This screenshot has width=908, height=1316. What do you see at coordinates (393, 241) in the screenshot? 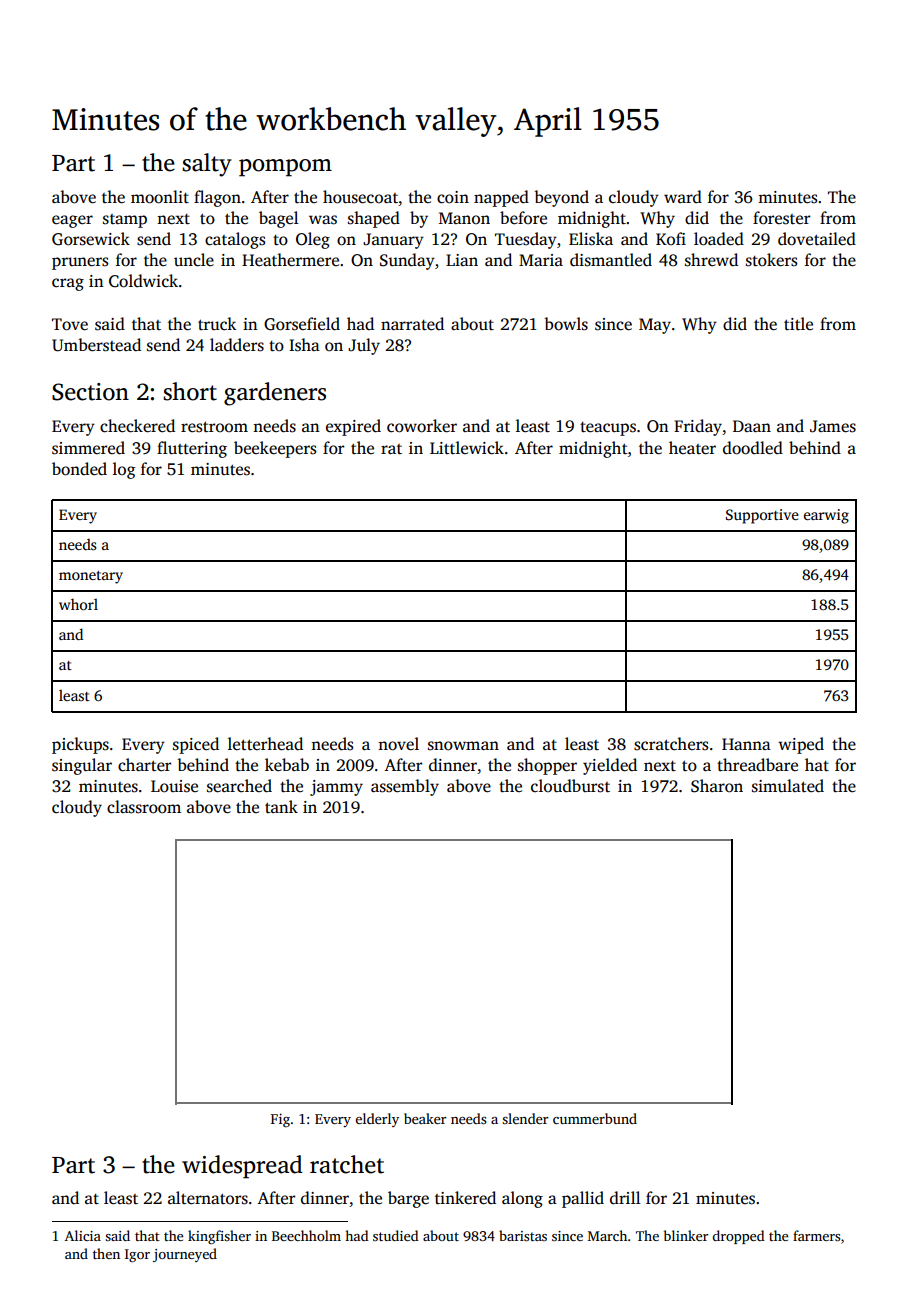
I see `January` at bounding box center [393, 241].
